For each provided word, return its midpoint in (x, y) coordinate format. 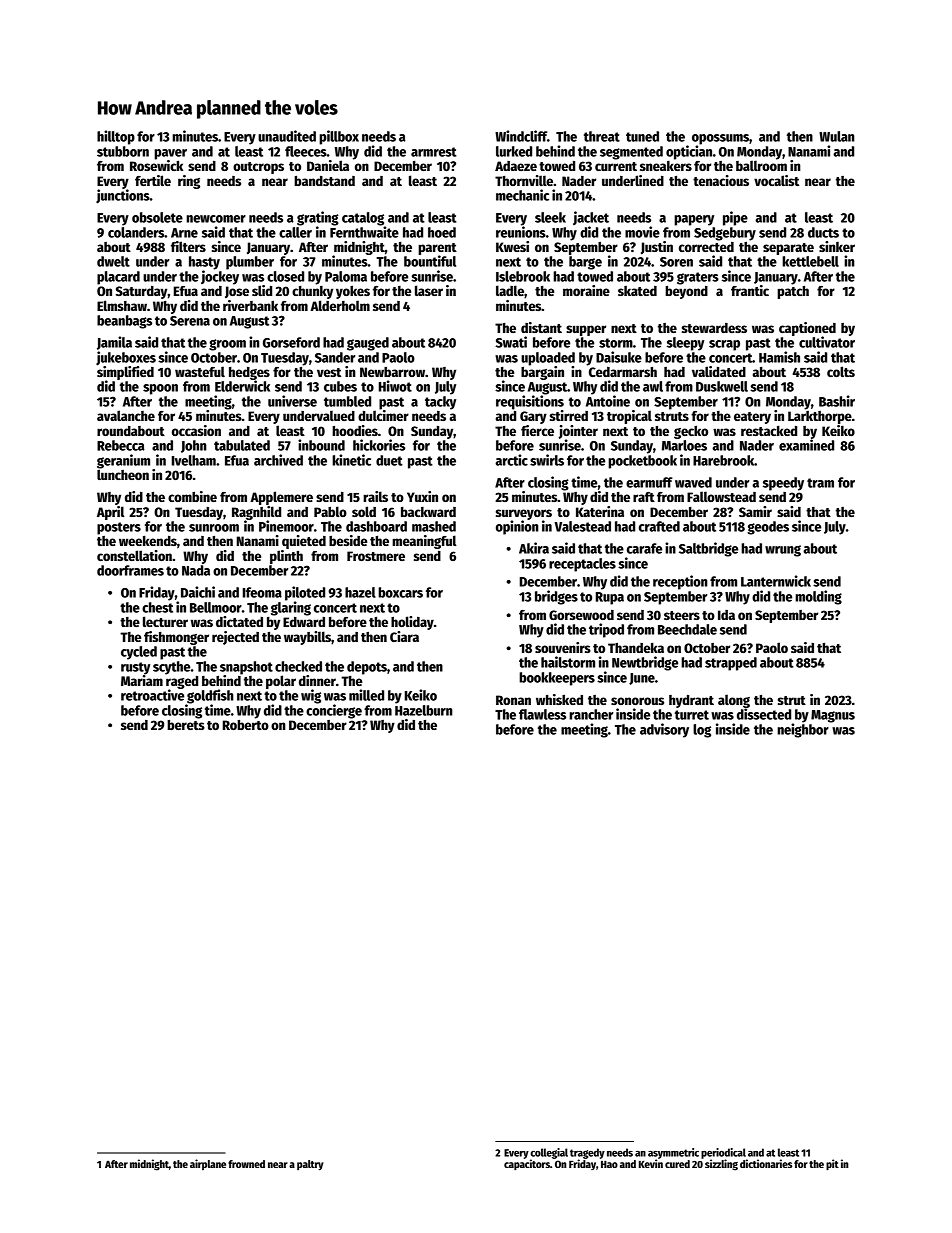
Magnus (833, 716)
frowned (246, 1164)
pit (832, 1164)
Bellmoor (216, 607)
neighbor (803, 730)
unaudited (287, 136)
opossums (720, 139)
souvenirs (563, 647)
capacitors (527, 1164)
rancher (591, 714)
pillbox (339, 137)
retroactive (152, 695)
